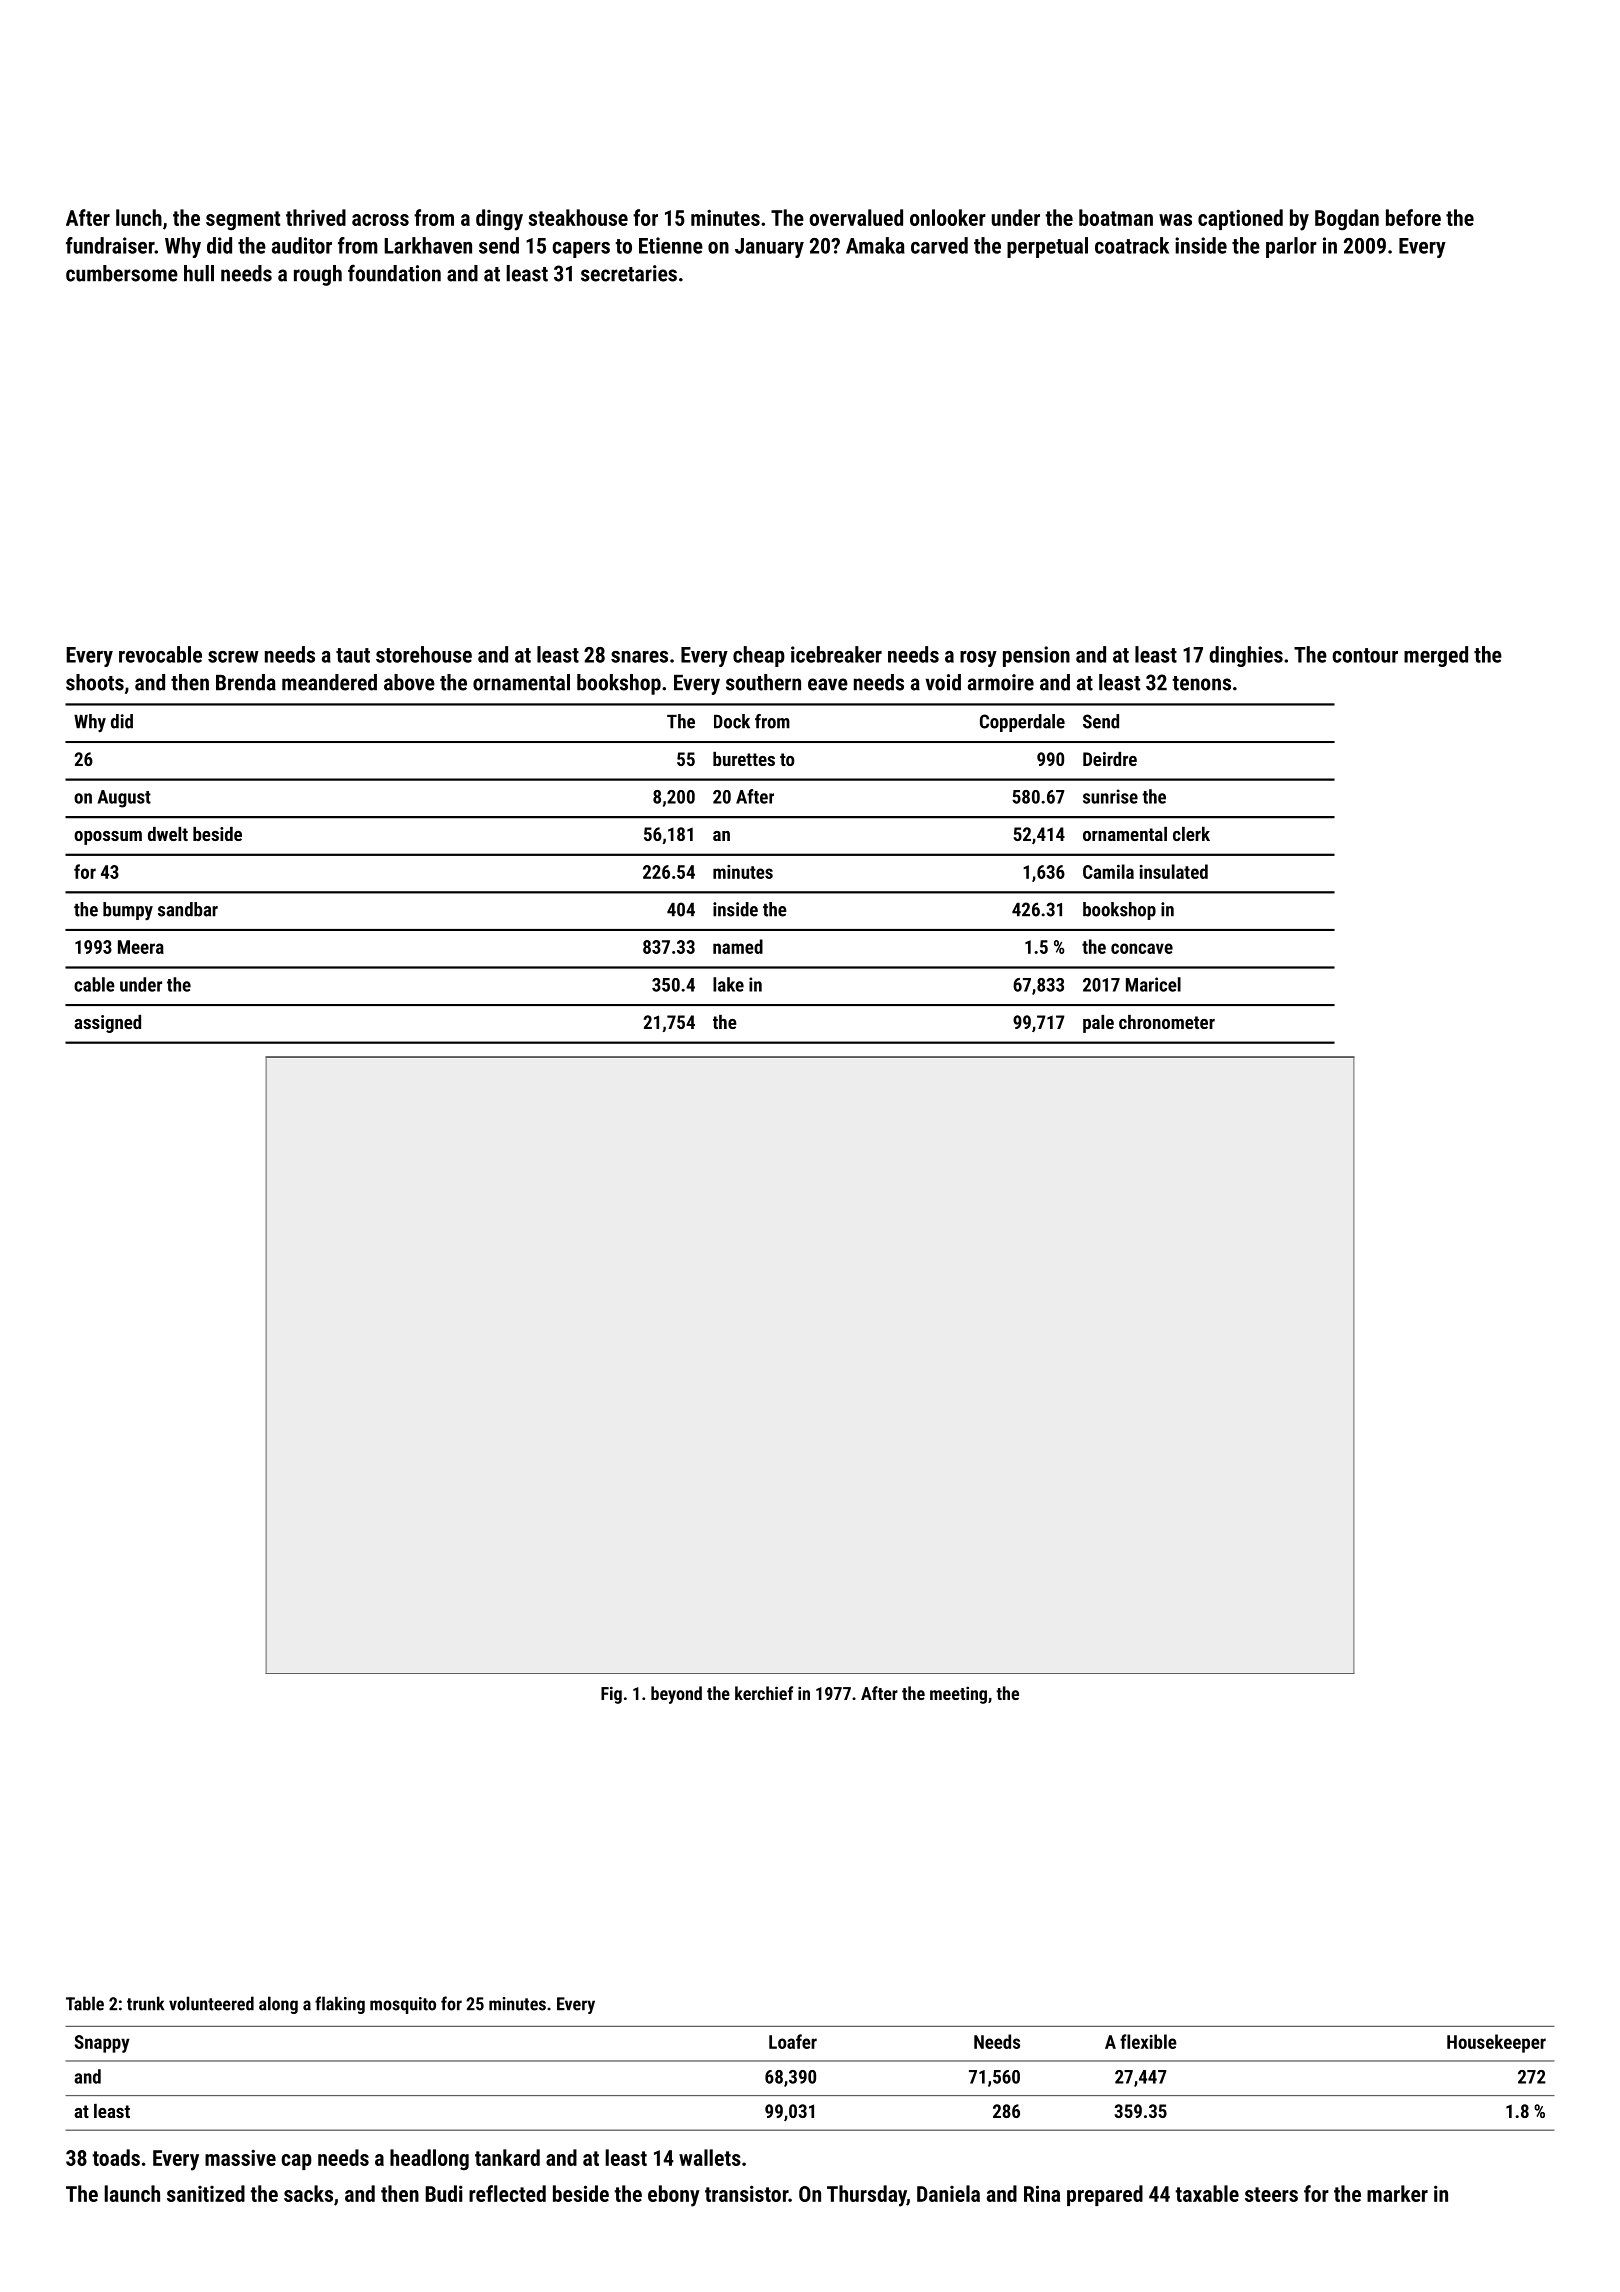 Image resolution: width=1620 pixels, height=2292 pixels. Describe the element at coordinates (611, 1695) in the screenshot. I see `Fig` at that location.
